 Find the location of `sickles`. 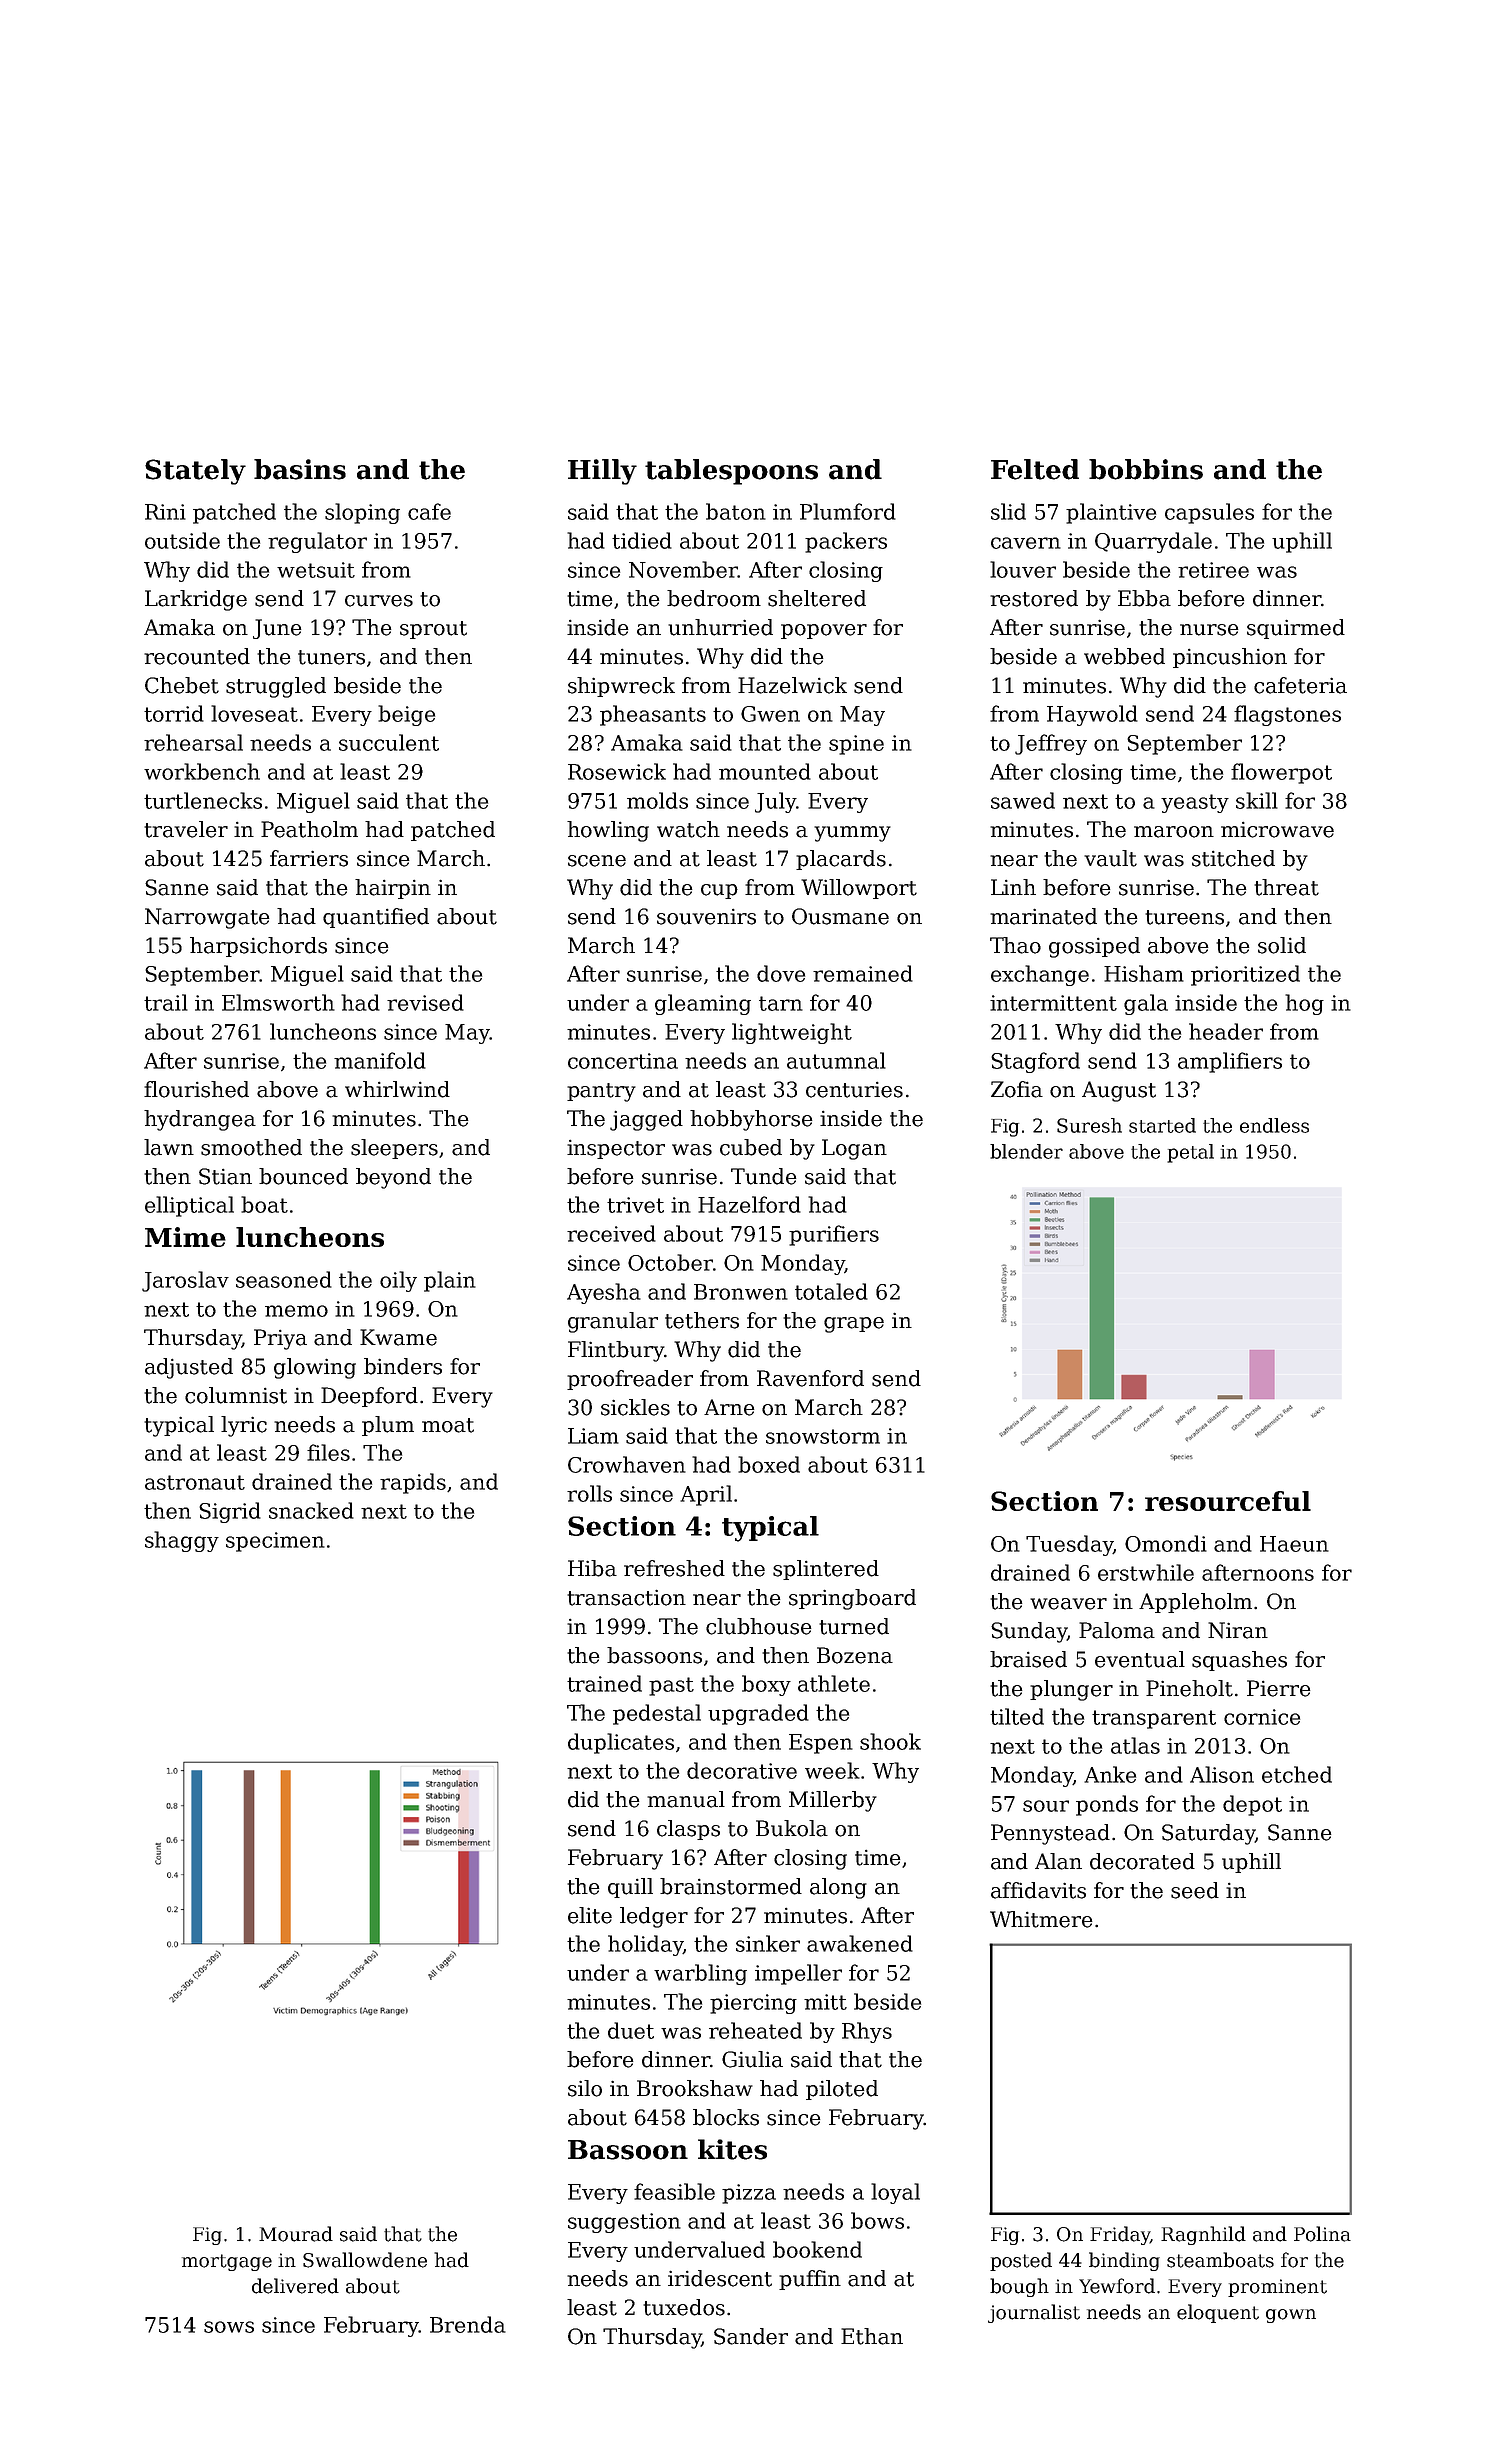

sickles is located at coordinates (635, 1407).
